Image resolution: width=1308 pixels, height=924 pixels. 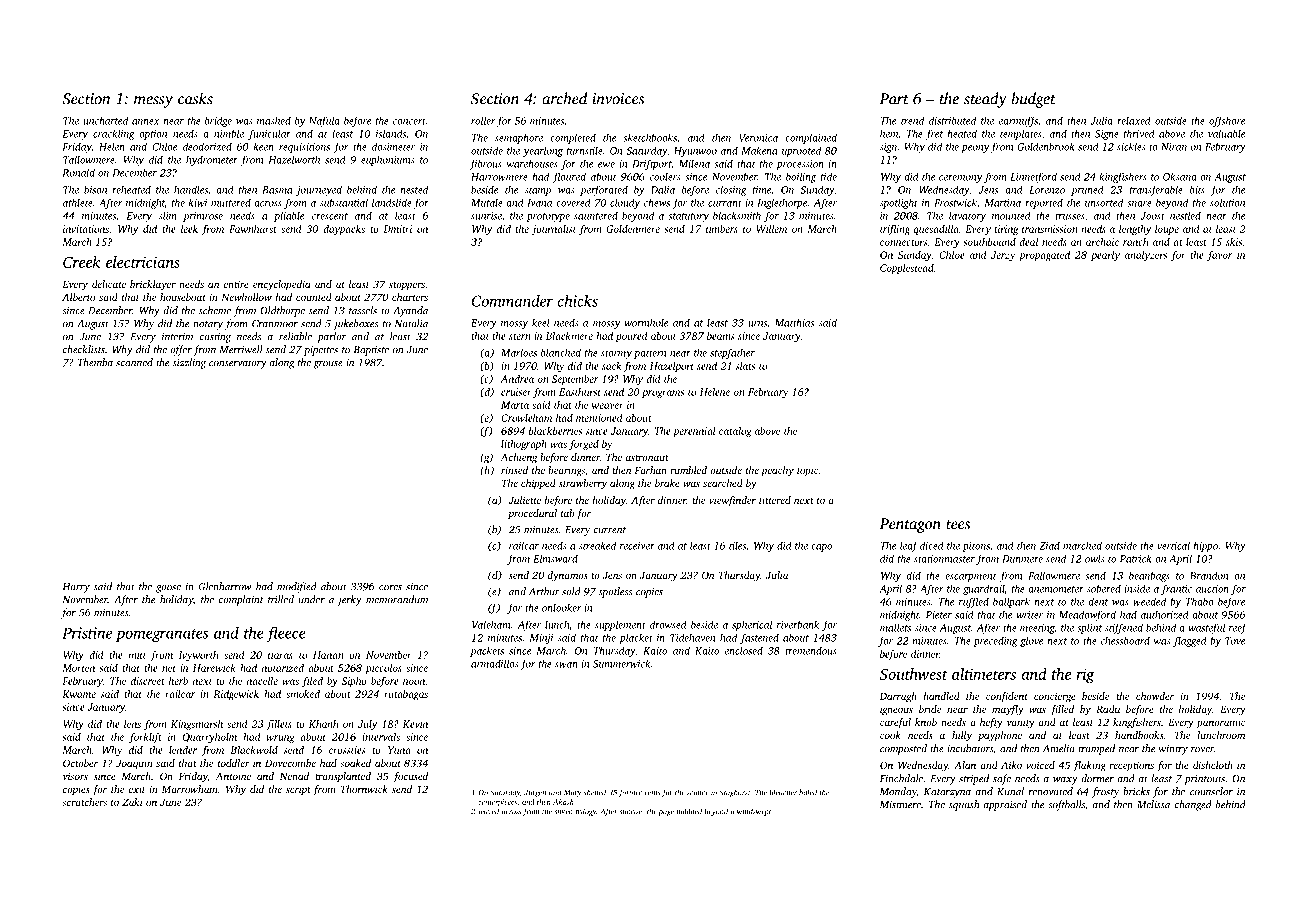 I want to click on connectors, so click(x=903, y=243).
